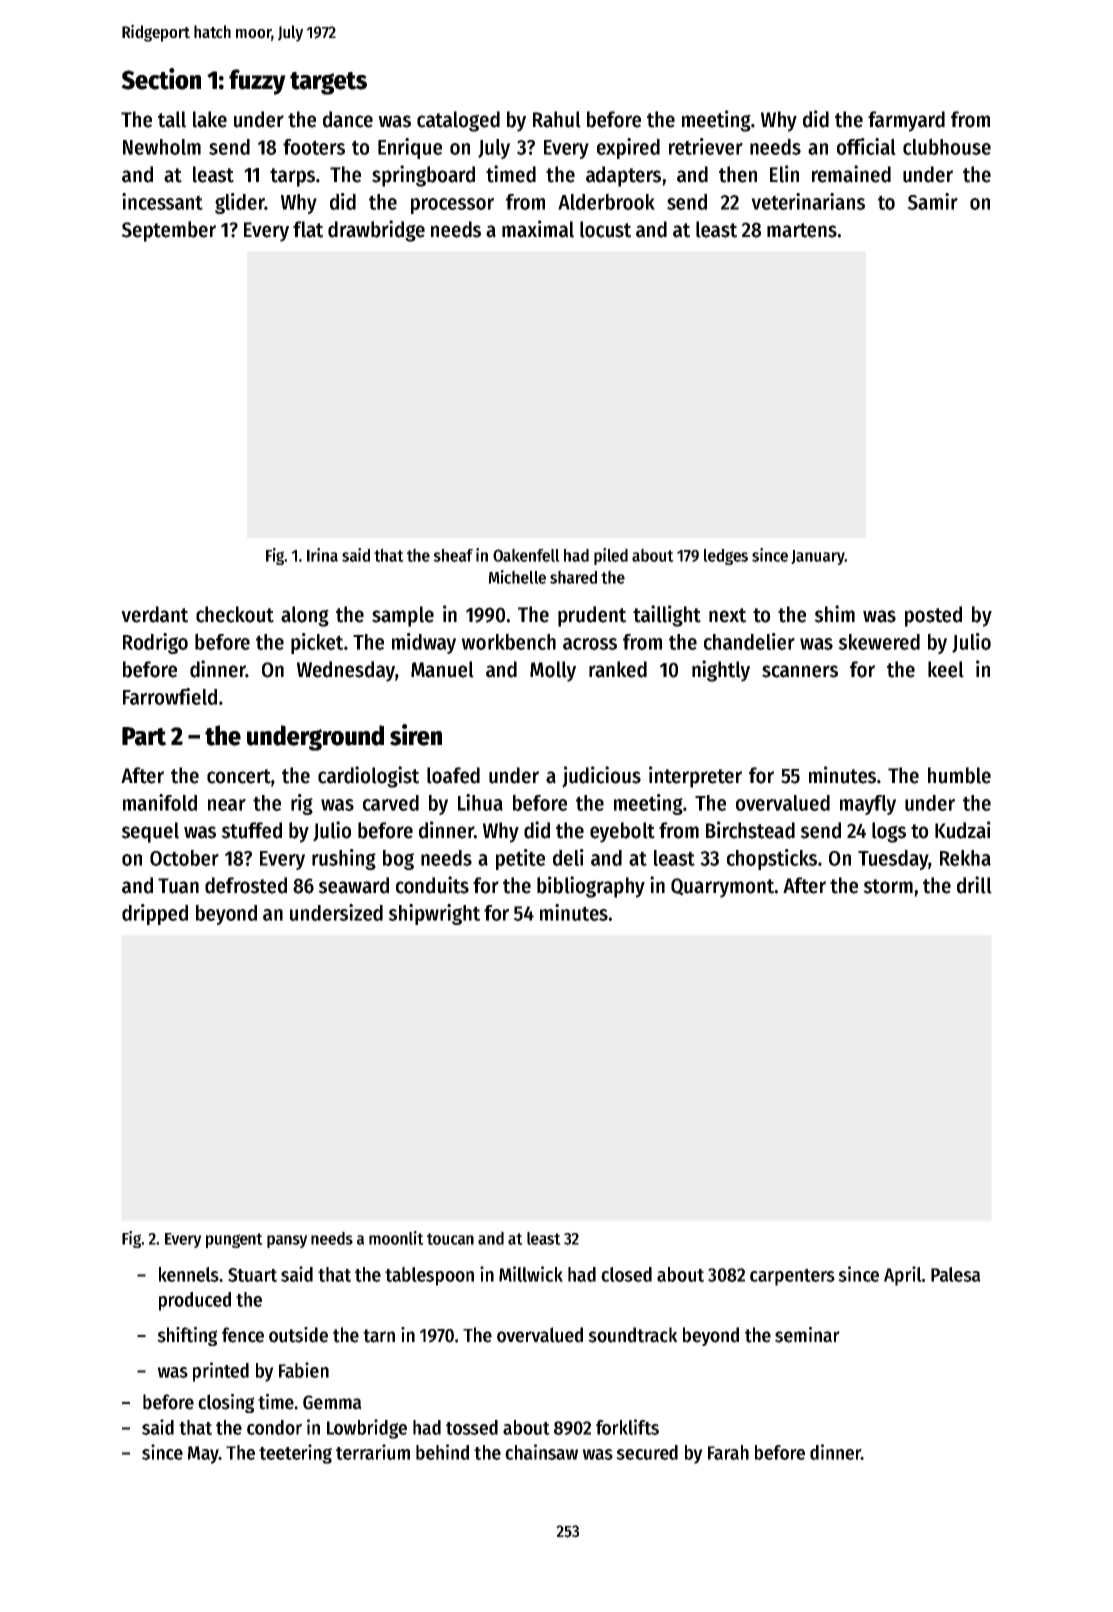  Describe the element at coordinates (906, 121) in the page. I see `farmyard` at that location.
